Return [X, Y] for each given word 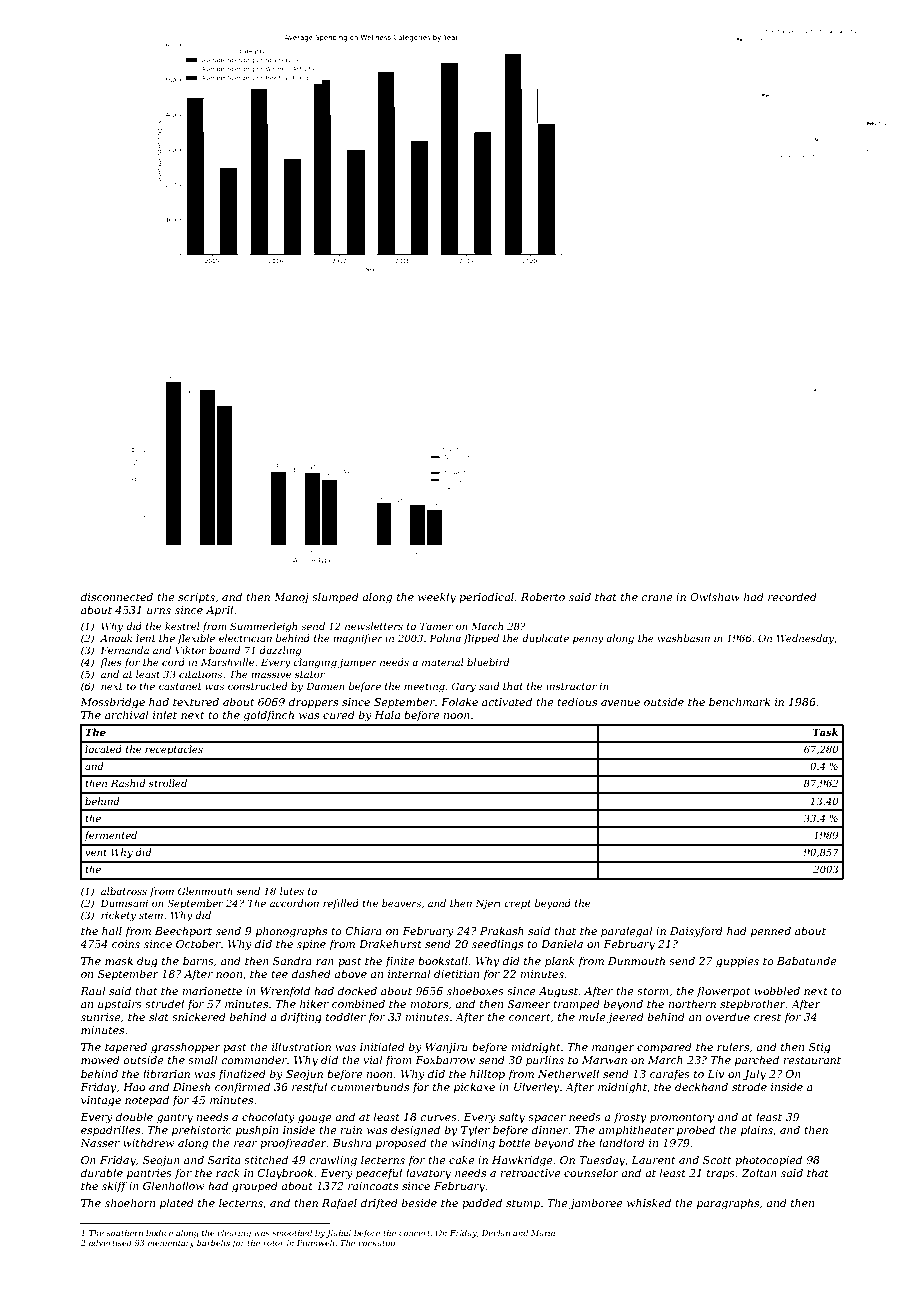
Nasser [100, 1143]
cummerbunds [370, 1086]
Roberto [543, 596]
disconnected [117, 596]
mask [119, 960]
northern [692, 1003]
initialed [382, 1046]
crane [657, 598]
